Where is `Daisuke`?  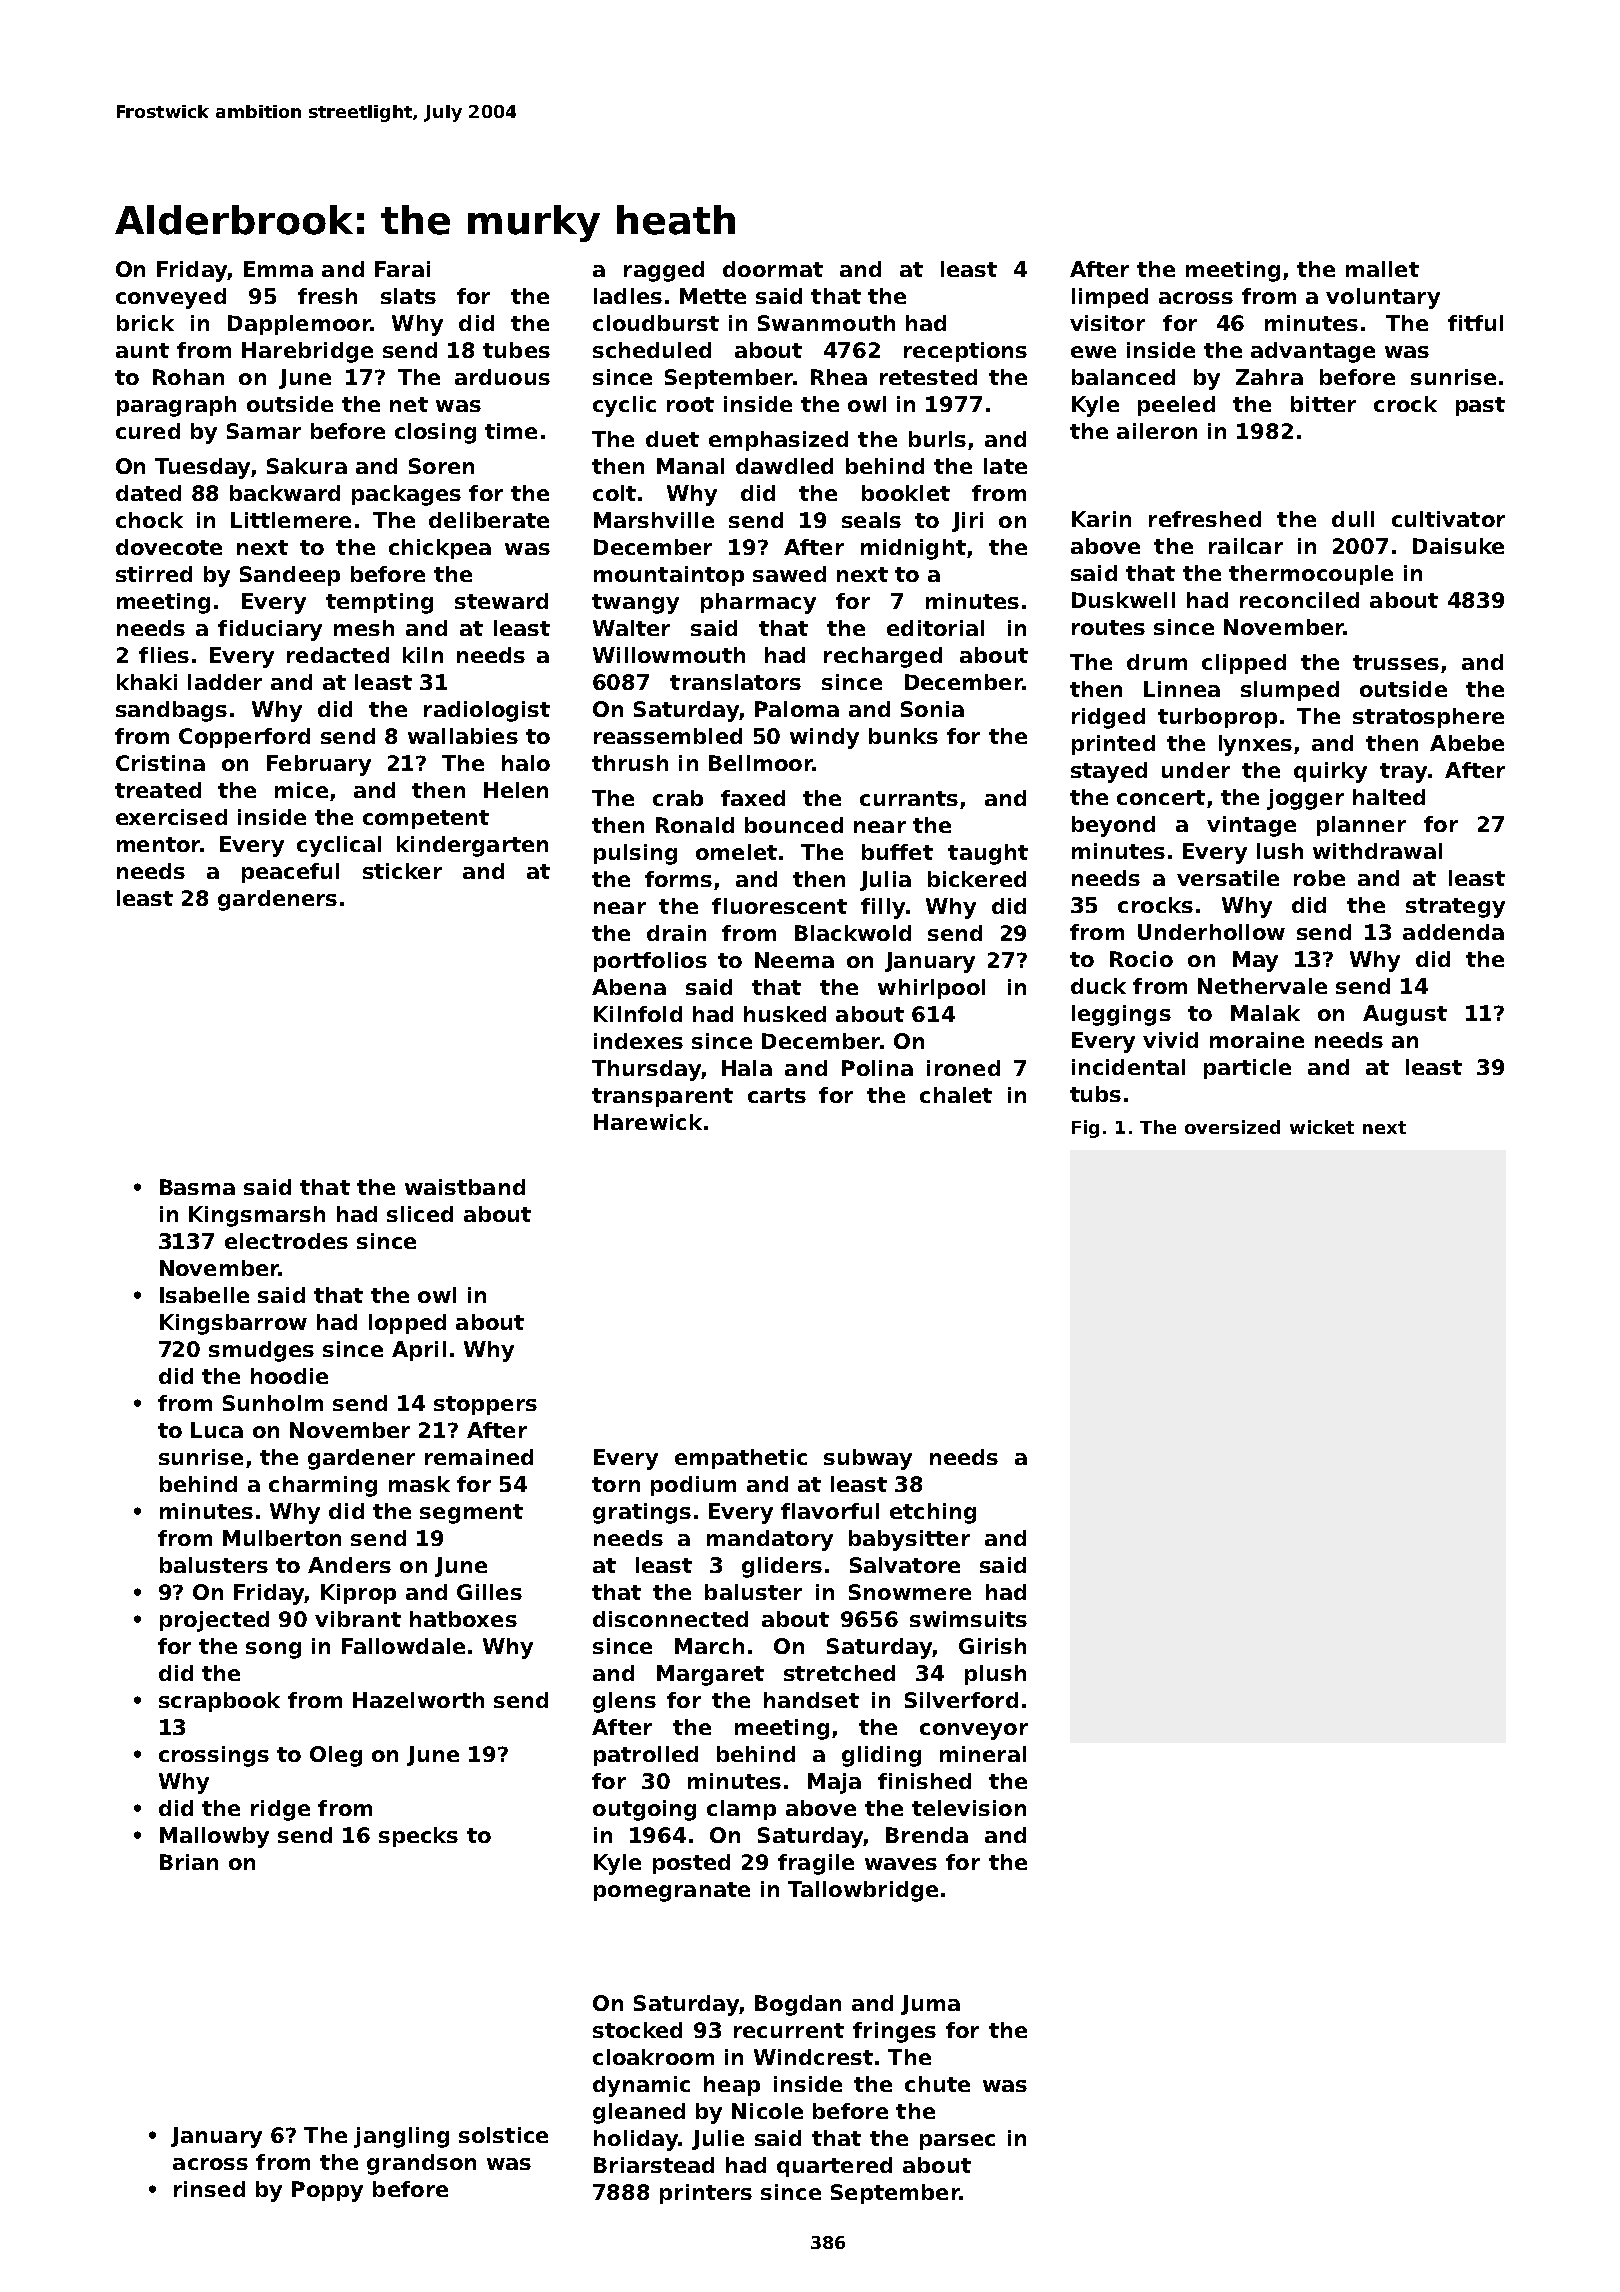 Daisuke is located at coordinates (1458, 546).
